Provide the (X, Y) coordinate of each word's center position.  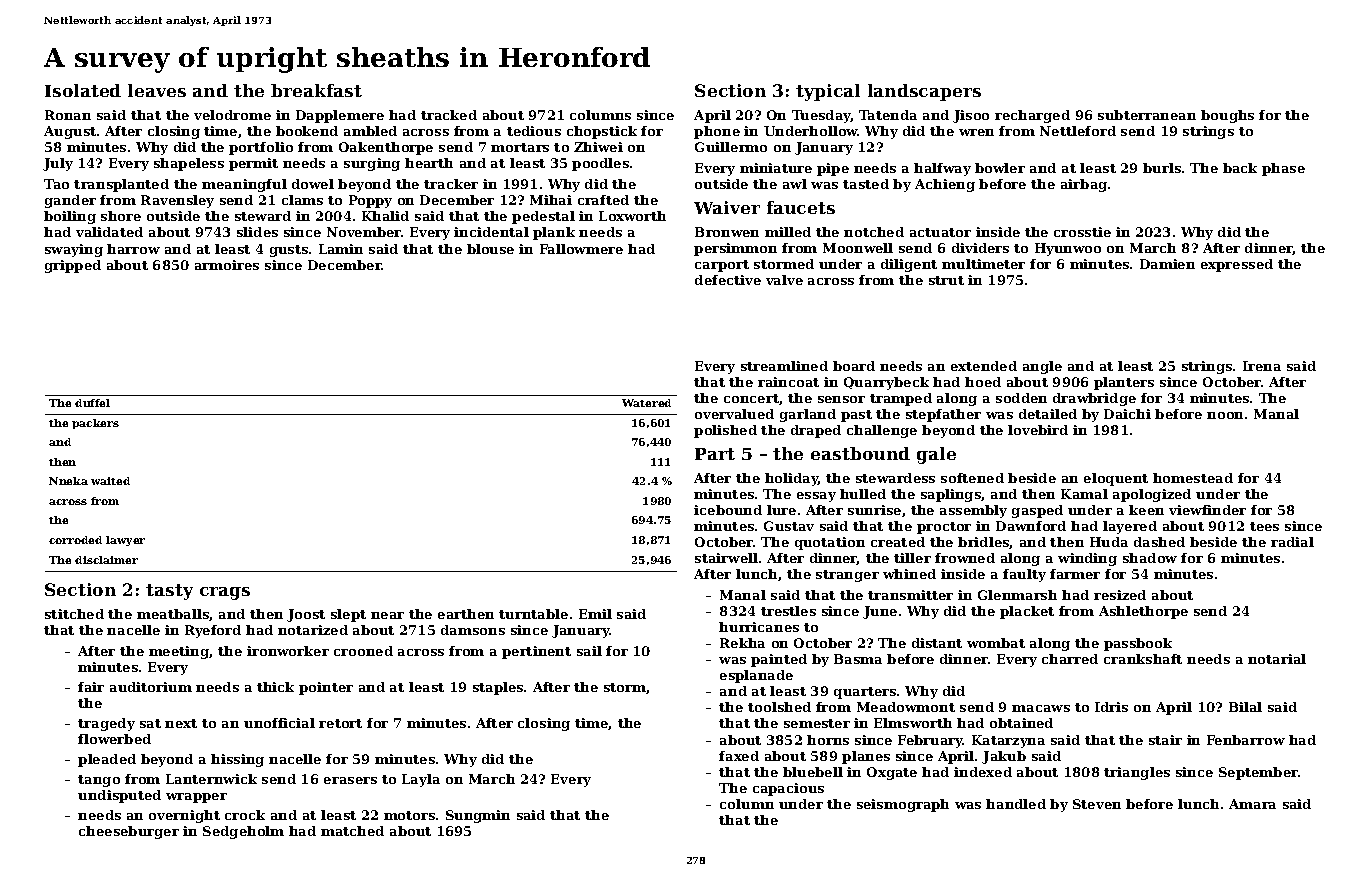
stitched (74, 614)
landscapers (924, 92)
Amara (1252, 804)
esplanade (756, 676)
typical (828, 92)
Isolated (83, 90)
